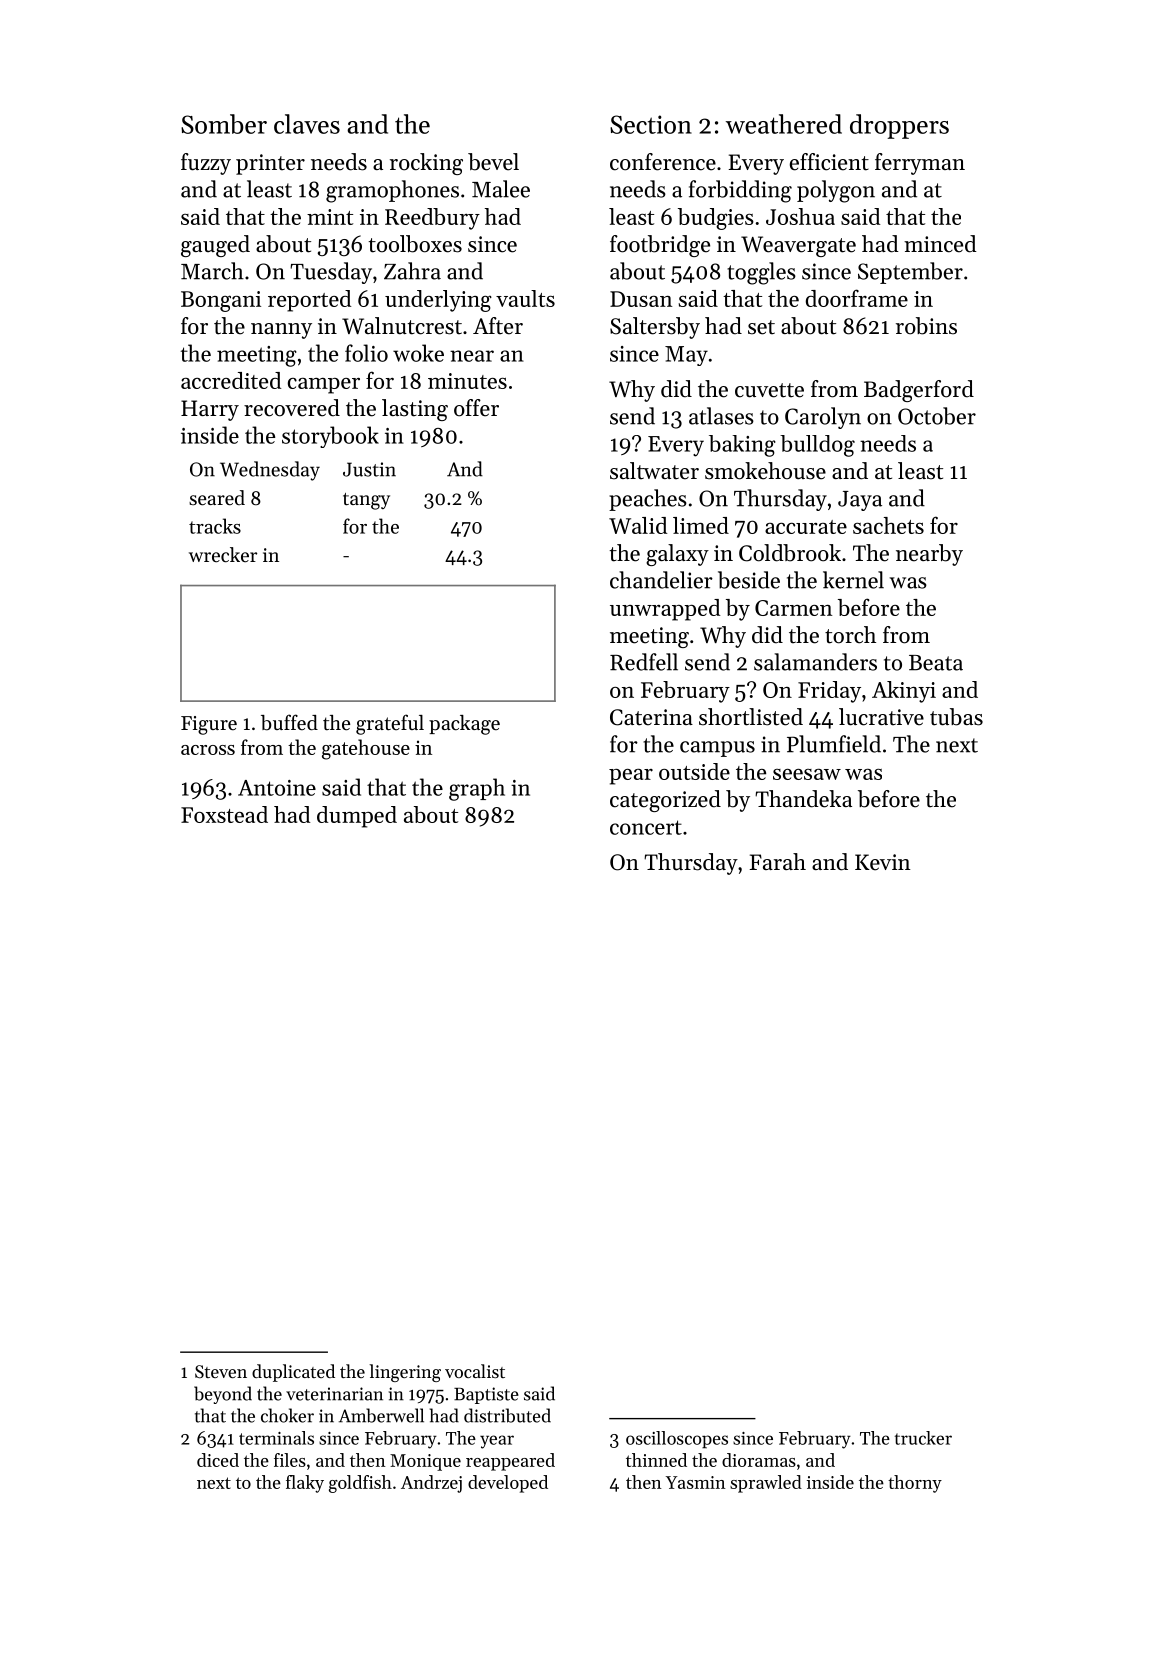  What do you see at coordinates (277, 788) in the image?
I see `Antoine` at bounding box center [277, 788].
